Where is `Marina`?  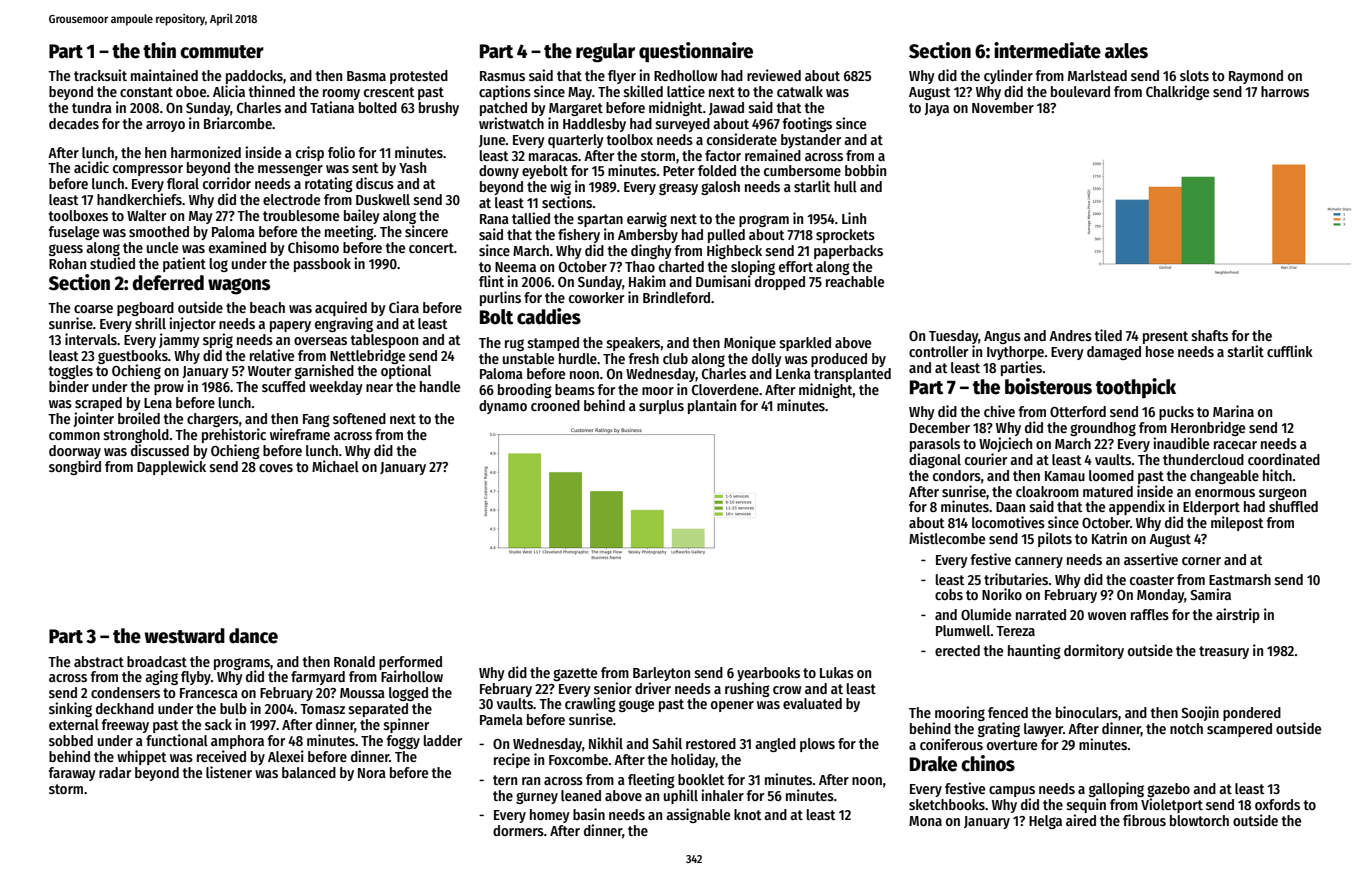 Marina is located at coordinates (1233, 411).
